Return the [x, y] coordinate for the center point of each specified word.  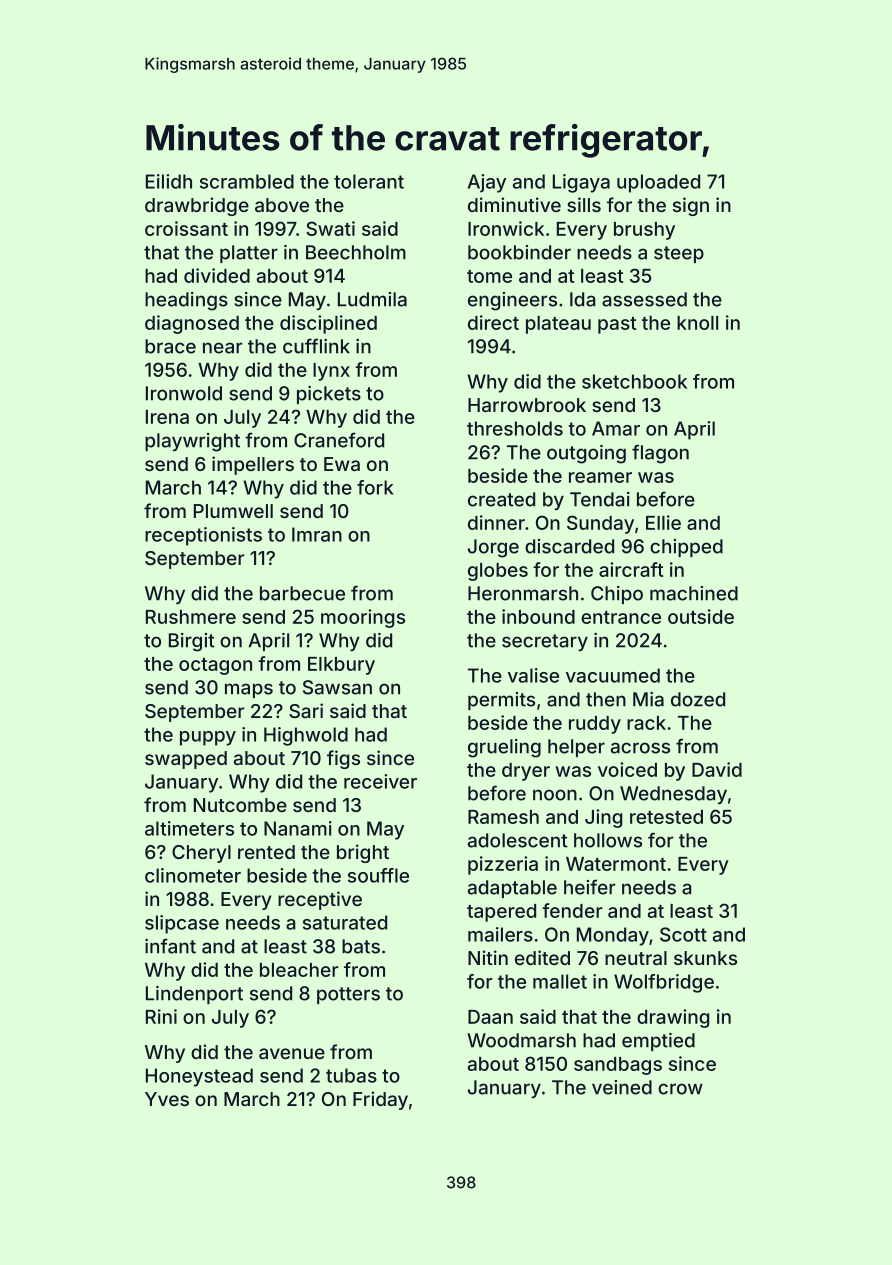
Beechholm [356, 252]
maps [249, 690]
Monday [613, 936]
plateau [558, 325]
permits [501, 701]
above [282, 205]
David [717, 769]
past [617, 325]
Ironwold [184, 393]
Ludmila [372, 299]
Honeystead [199, 1077]
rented [266, 852]
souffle [378, 875]
